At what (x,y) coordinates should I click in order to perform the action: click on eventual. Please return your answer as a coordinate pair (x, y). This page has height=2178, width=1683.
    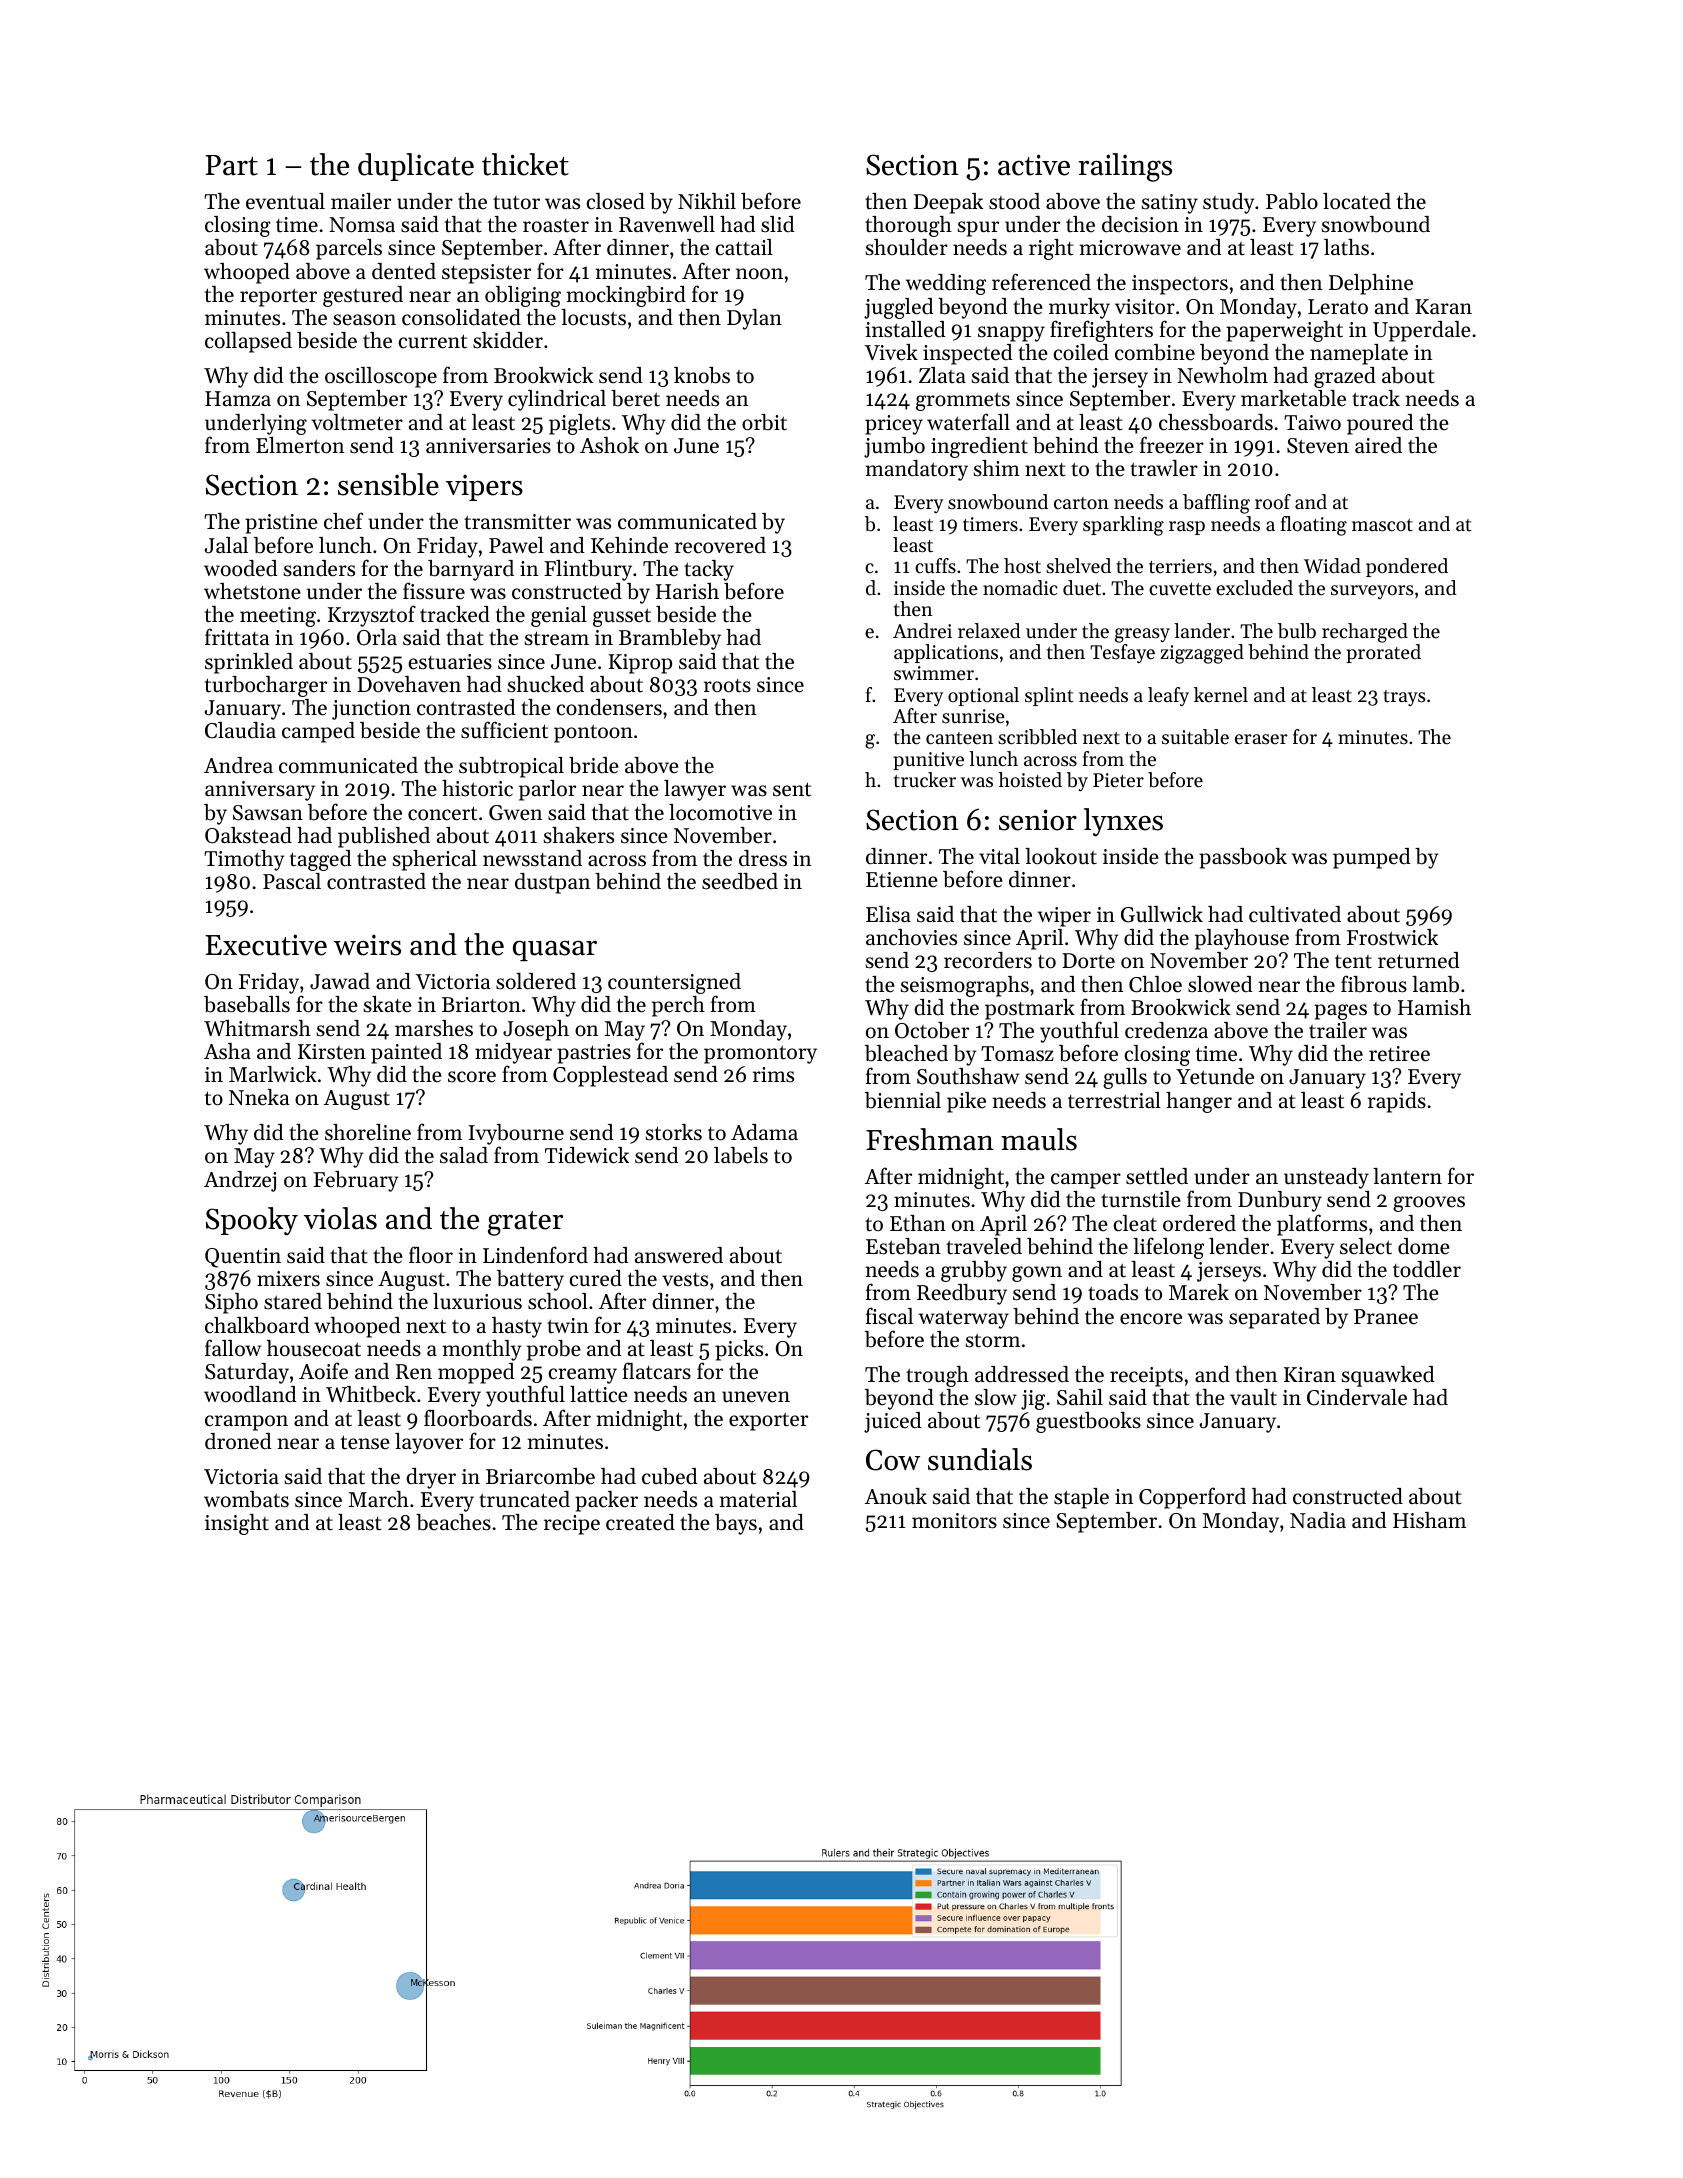
    Looking at the image, I should click on (285, 201).
